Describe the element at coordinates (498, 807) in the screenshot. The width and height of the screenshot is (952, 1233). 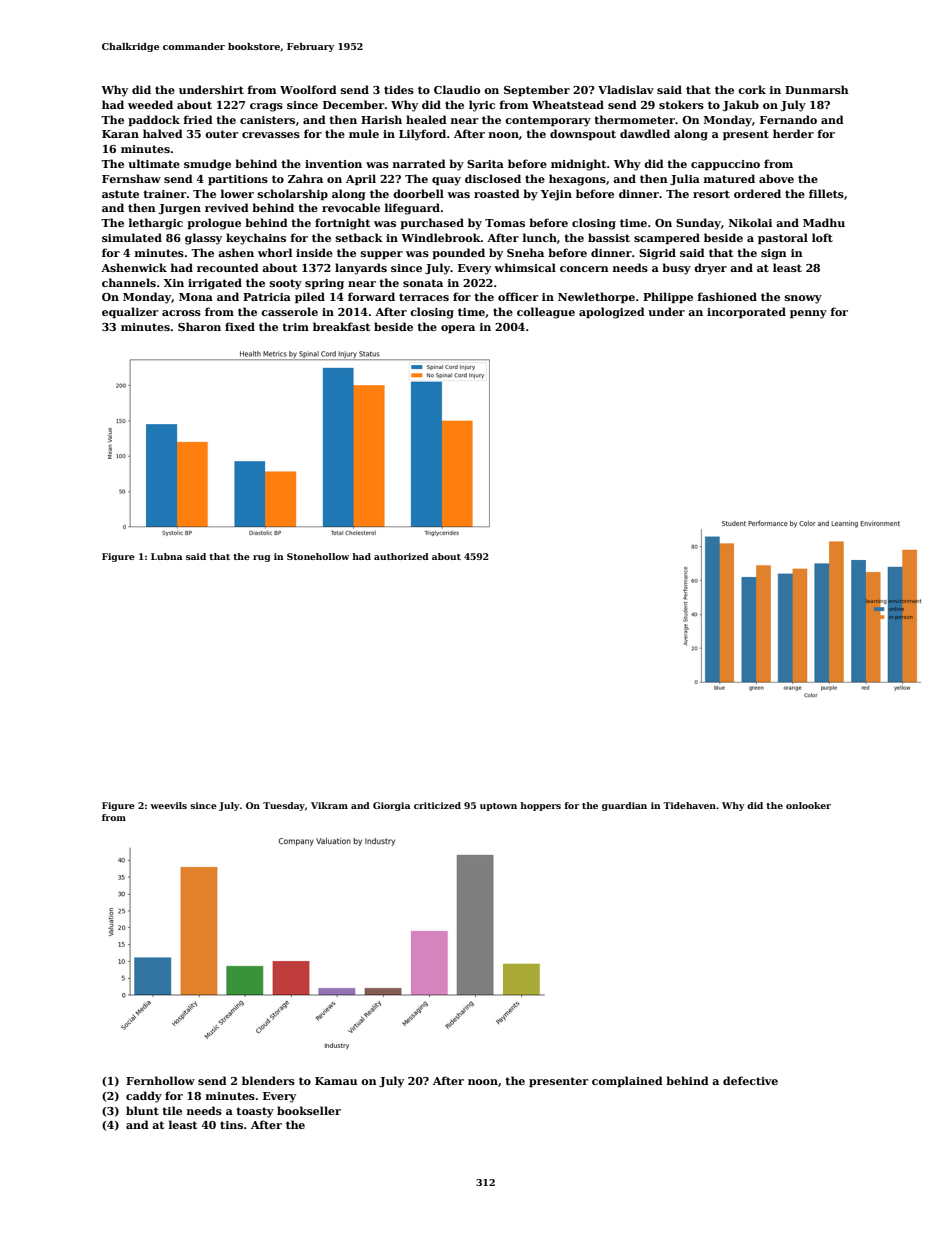
I see `uptown` at that location.
